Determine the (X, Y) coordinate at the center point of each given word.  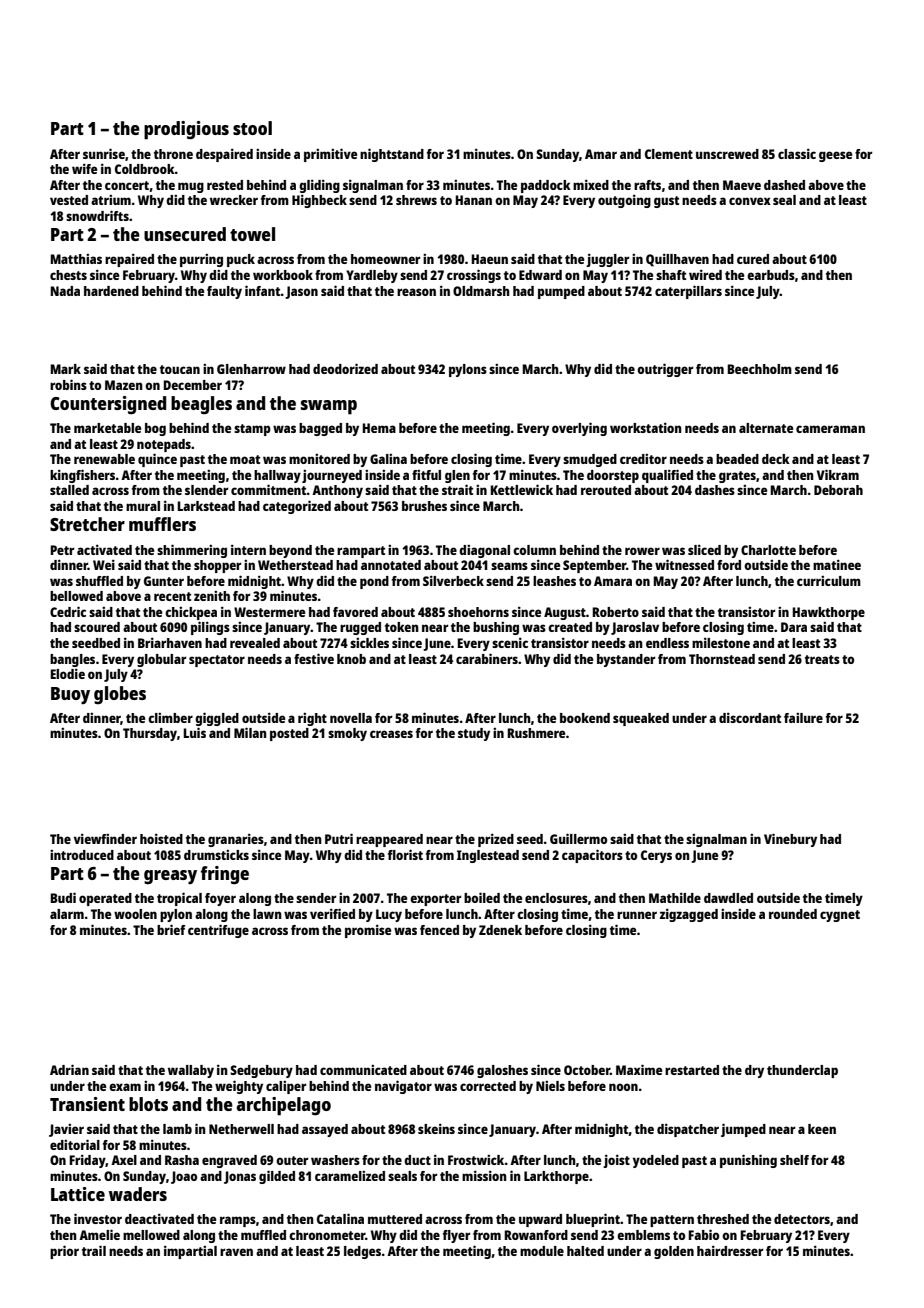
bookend (585, 718)
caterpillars (688, 292)
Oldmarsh (481, 291)
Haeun (489, 259)
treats (822, 659)
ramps (238, 1221)
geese (835, 156)
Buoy (70, 695)
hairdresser (730, 1250)
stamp (252, 430)
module (542, 1251)
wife (84, 168)
